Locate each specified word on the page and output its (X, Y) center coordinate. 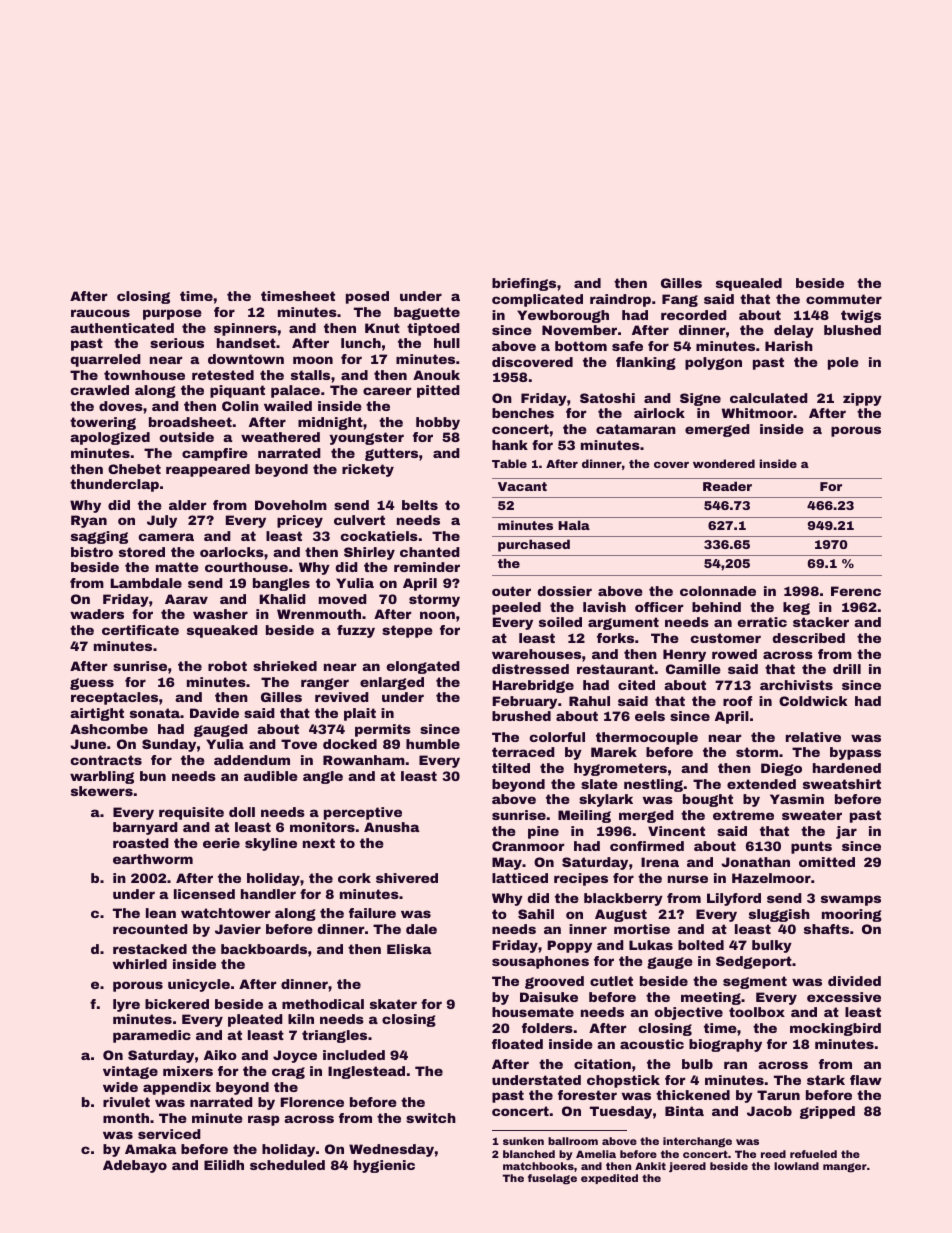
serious (177, 343)
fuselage (552, 1179)
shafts (826, 929)
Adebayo (135, 1166)
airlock (659, 413)
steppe (407, 631)
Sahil (536, 914)
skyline (271, 844)
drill (847, 669)
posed (367, 297)
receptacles (114, 698)
